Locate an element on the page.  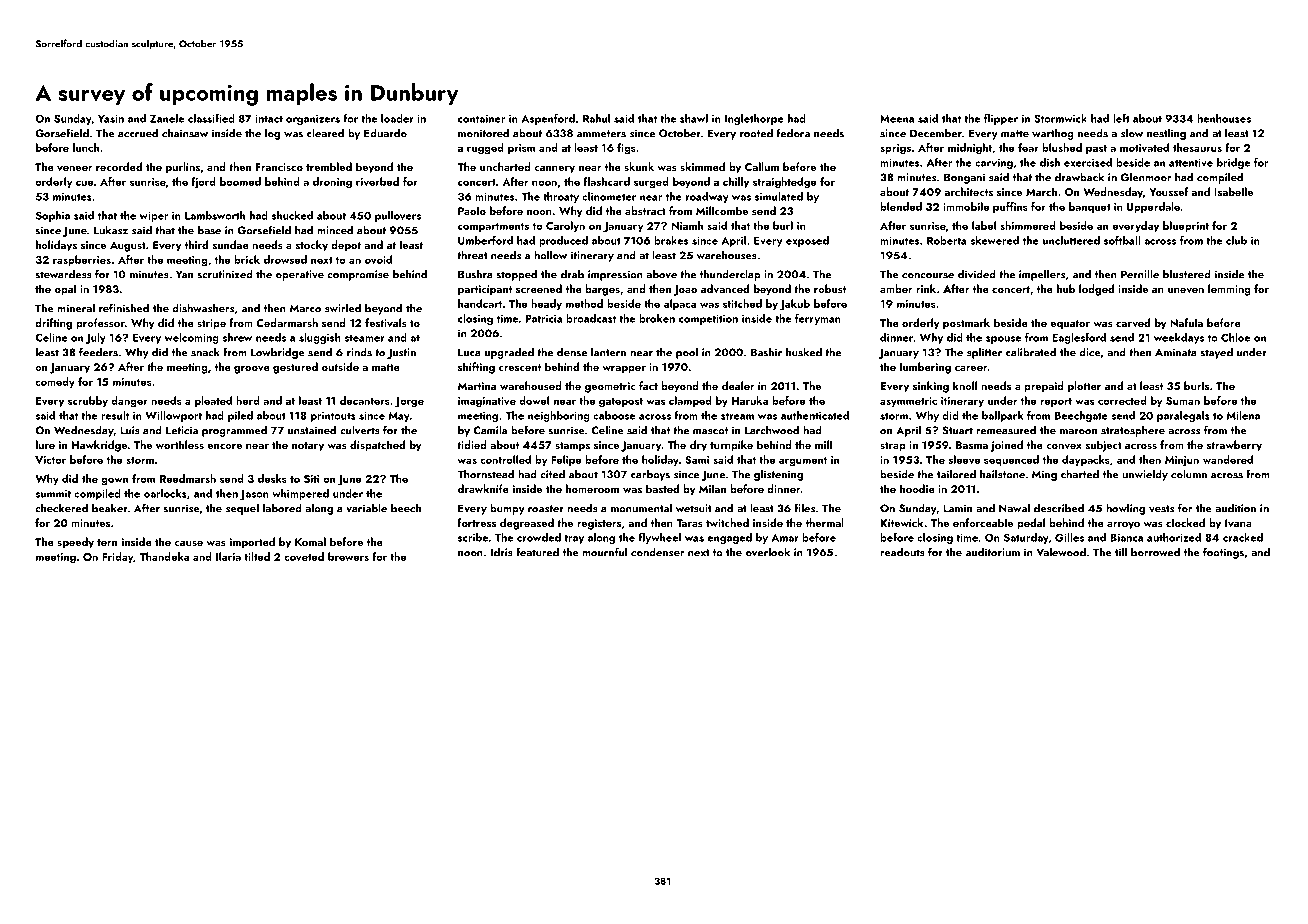
career is located at coordinates (971, 368).
